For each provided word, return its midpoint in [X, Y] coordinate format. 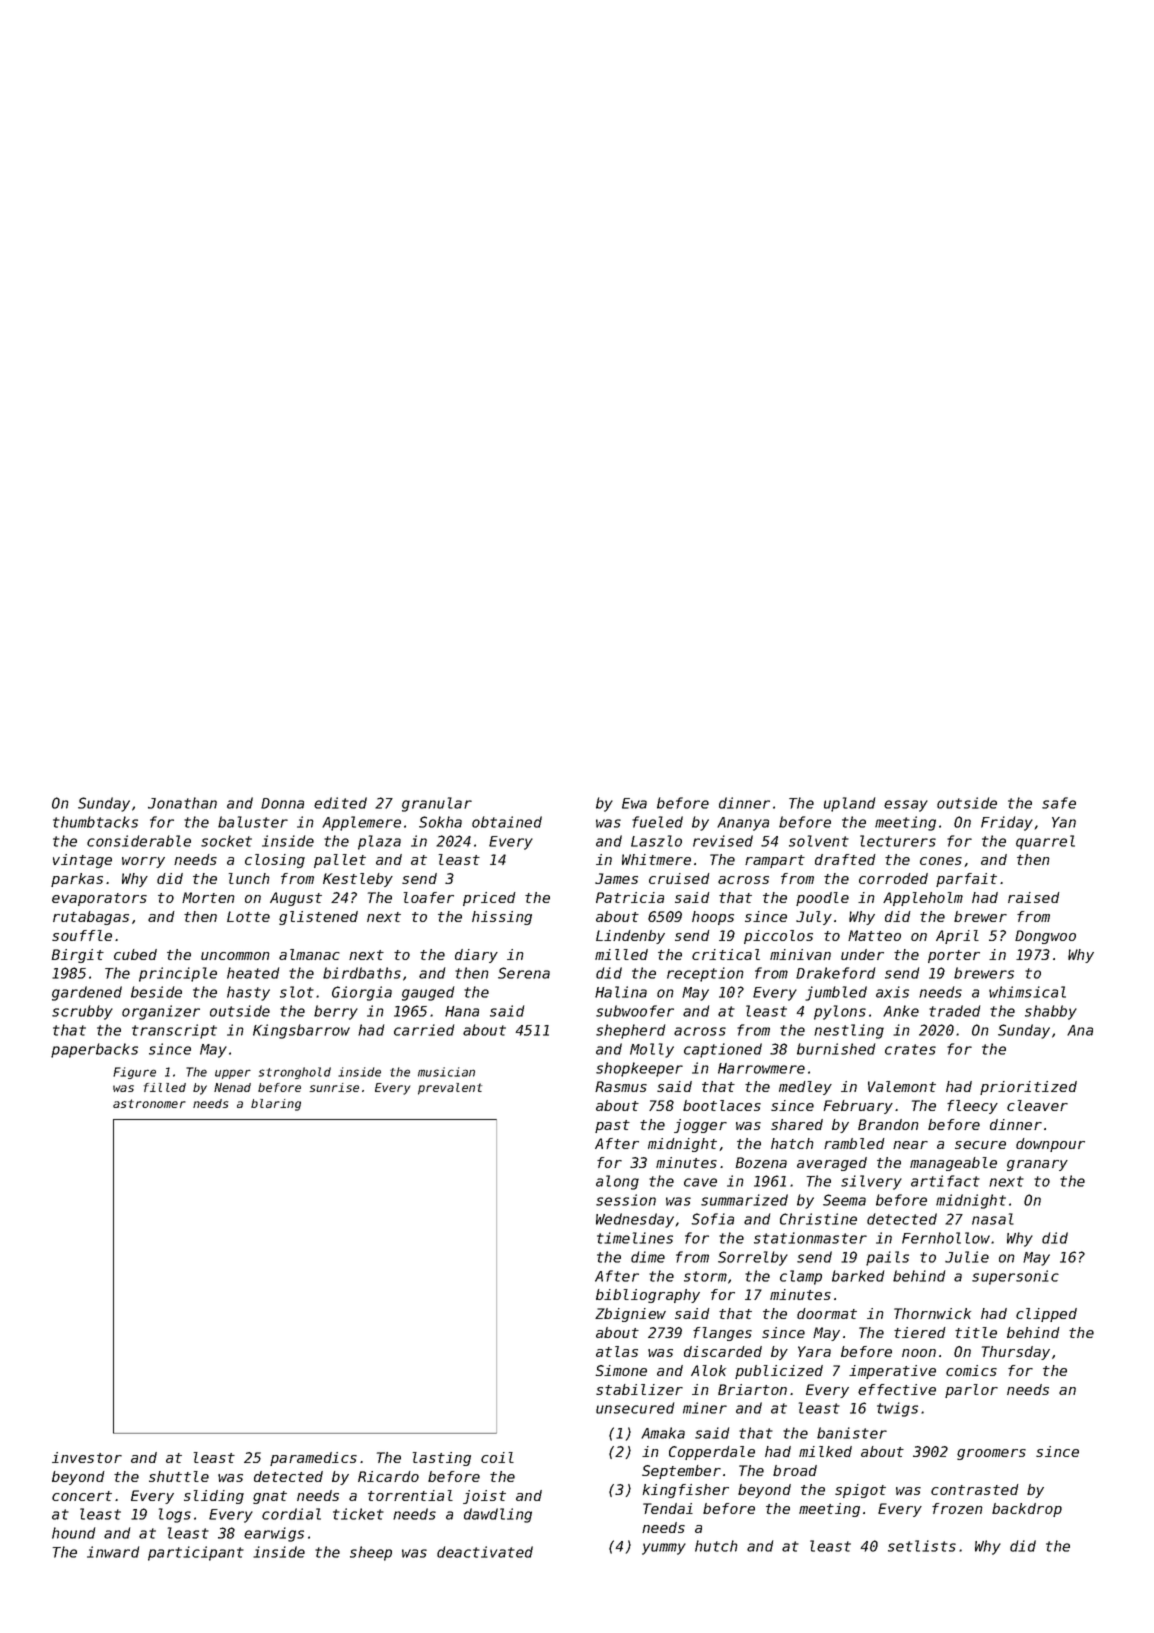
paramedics [313, 1459]
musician [446, 1072]
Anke [901, 1011]
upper [233, 1074]
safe [1059, 803]
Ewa [634, 803]
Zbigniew [630, 1315]
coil [497, 1457]
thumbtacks [95, 822]
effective [897, 1389]
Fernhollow [946, 1238]
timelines [635, 1238]
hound [73, 1533]
